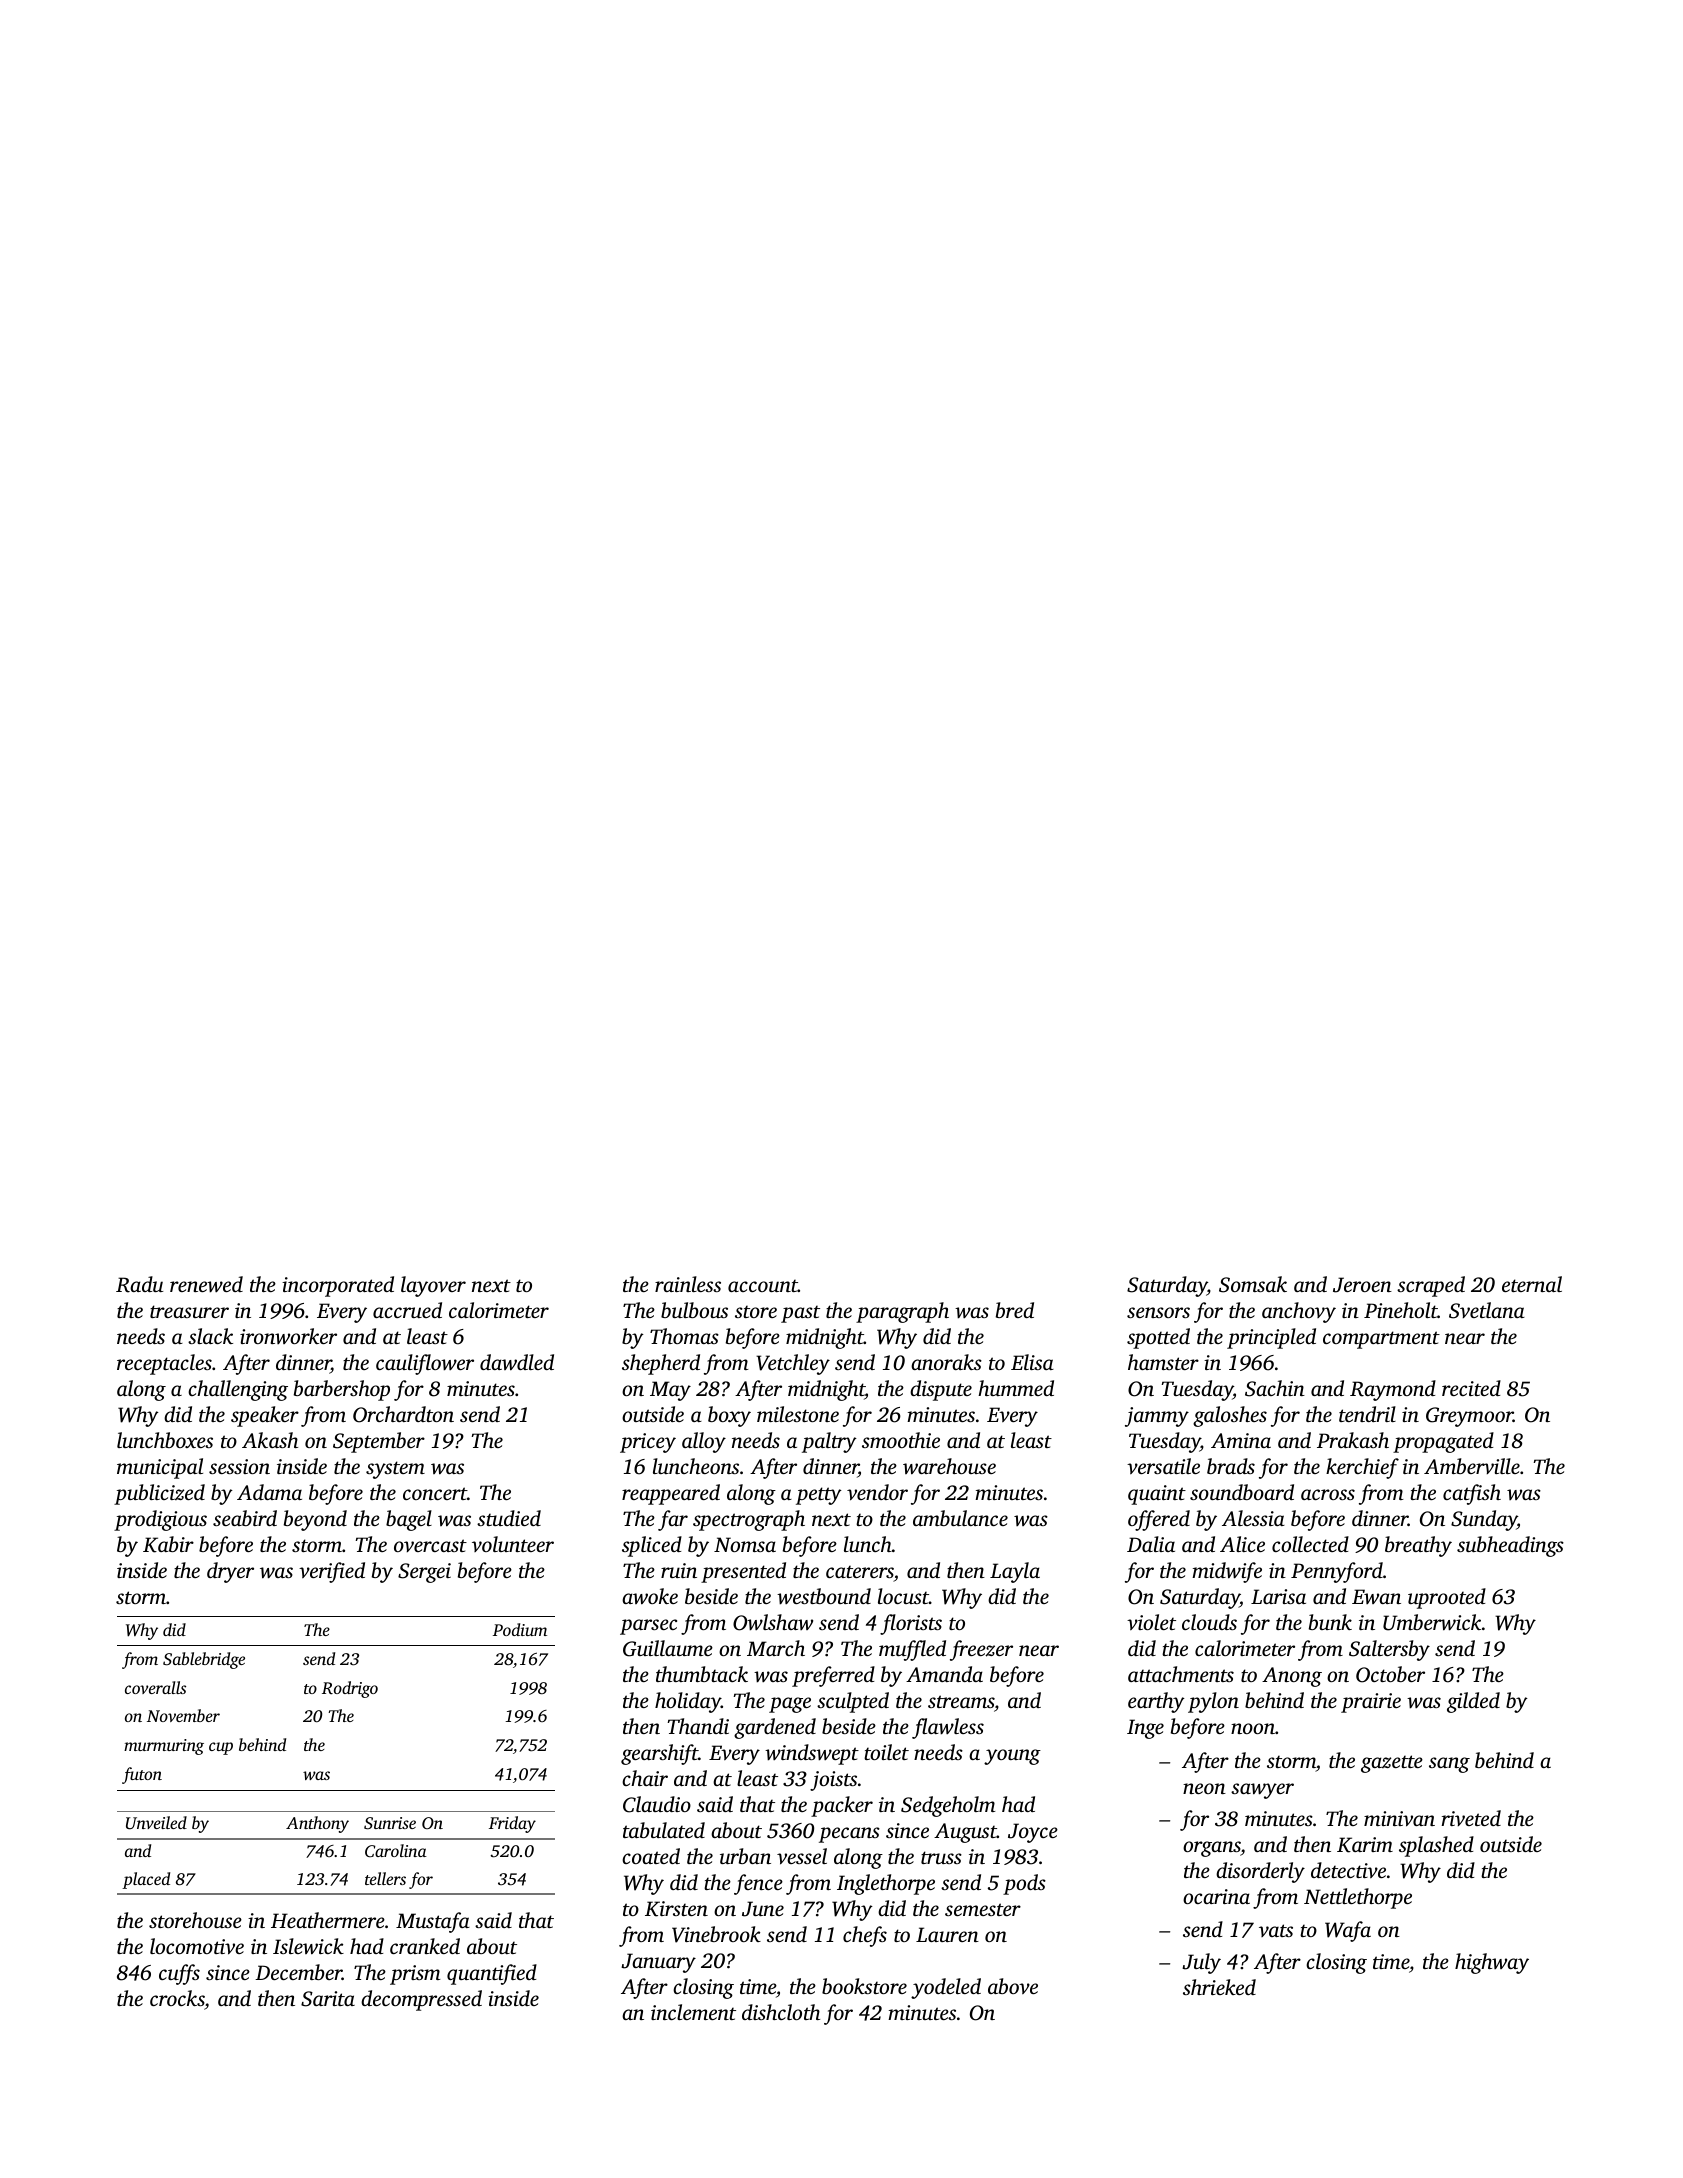 This screenshot has height=2178, width=1683. Describe the element at coordinates (948, 1728) in the screenshot. I see `flawless` at that location.
